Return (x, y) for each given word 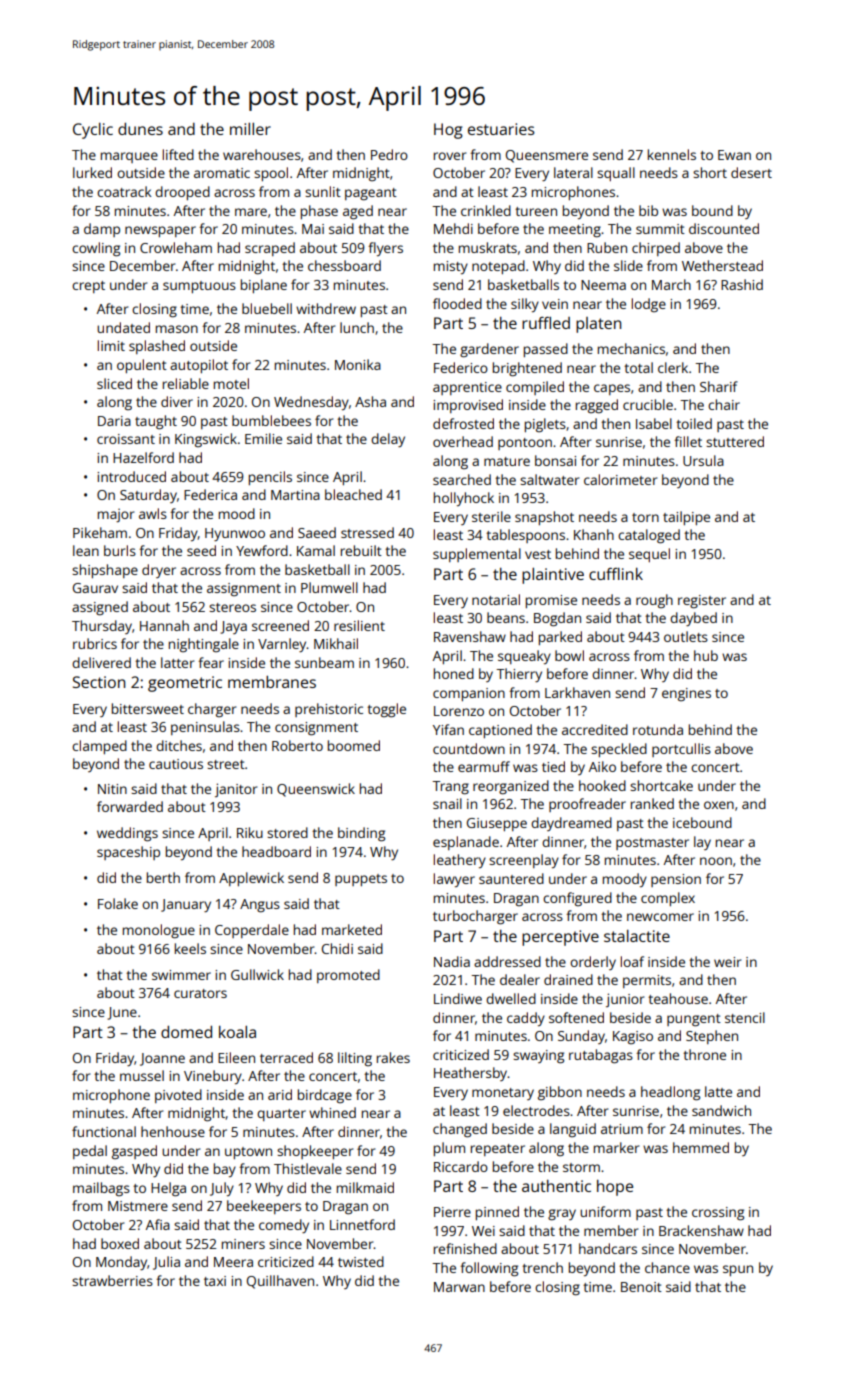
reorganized (511, 787)
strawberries (112, 1280)
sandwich (721, 1110)
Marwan (459, 1287)
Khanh (594, 534)
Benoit (641, 1287)
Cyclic (93, 131)
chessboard (344, 265)
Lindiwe (458, 998)
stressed (367, 532)
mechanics (631, 348)
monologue (159, 931)
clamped (99, 747)
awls (153, 513)
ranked (652, 803)
